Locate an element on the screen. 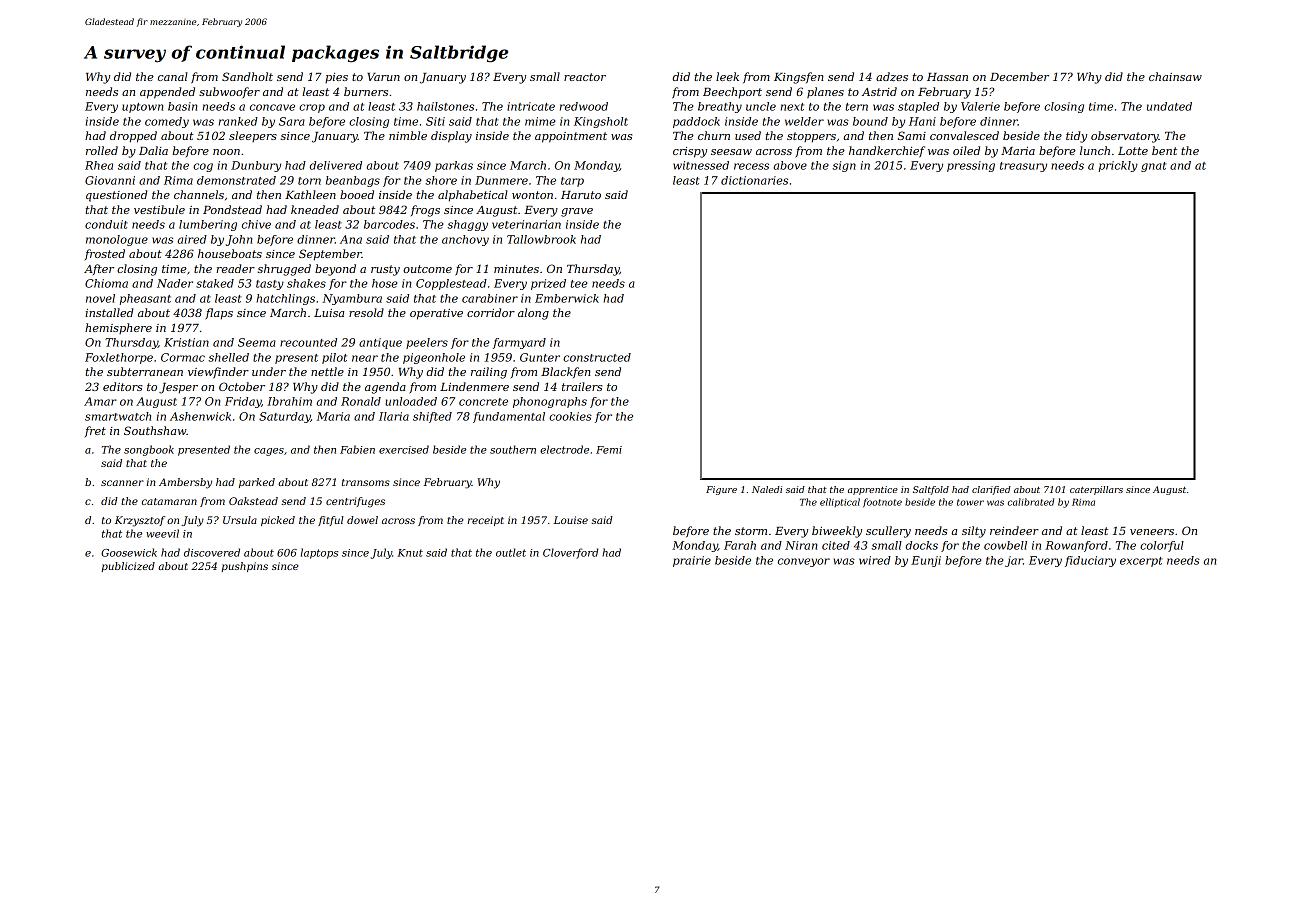 This screenshot has width=1308, height=924. dowel is located at coordinates (362, 520).
